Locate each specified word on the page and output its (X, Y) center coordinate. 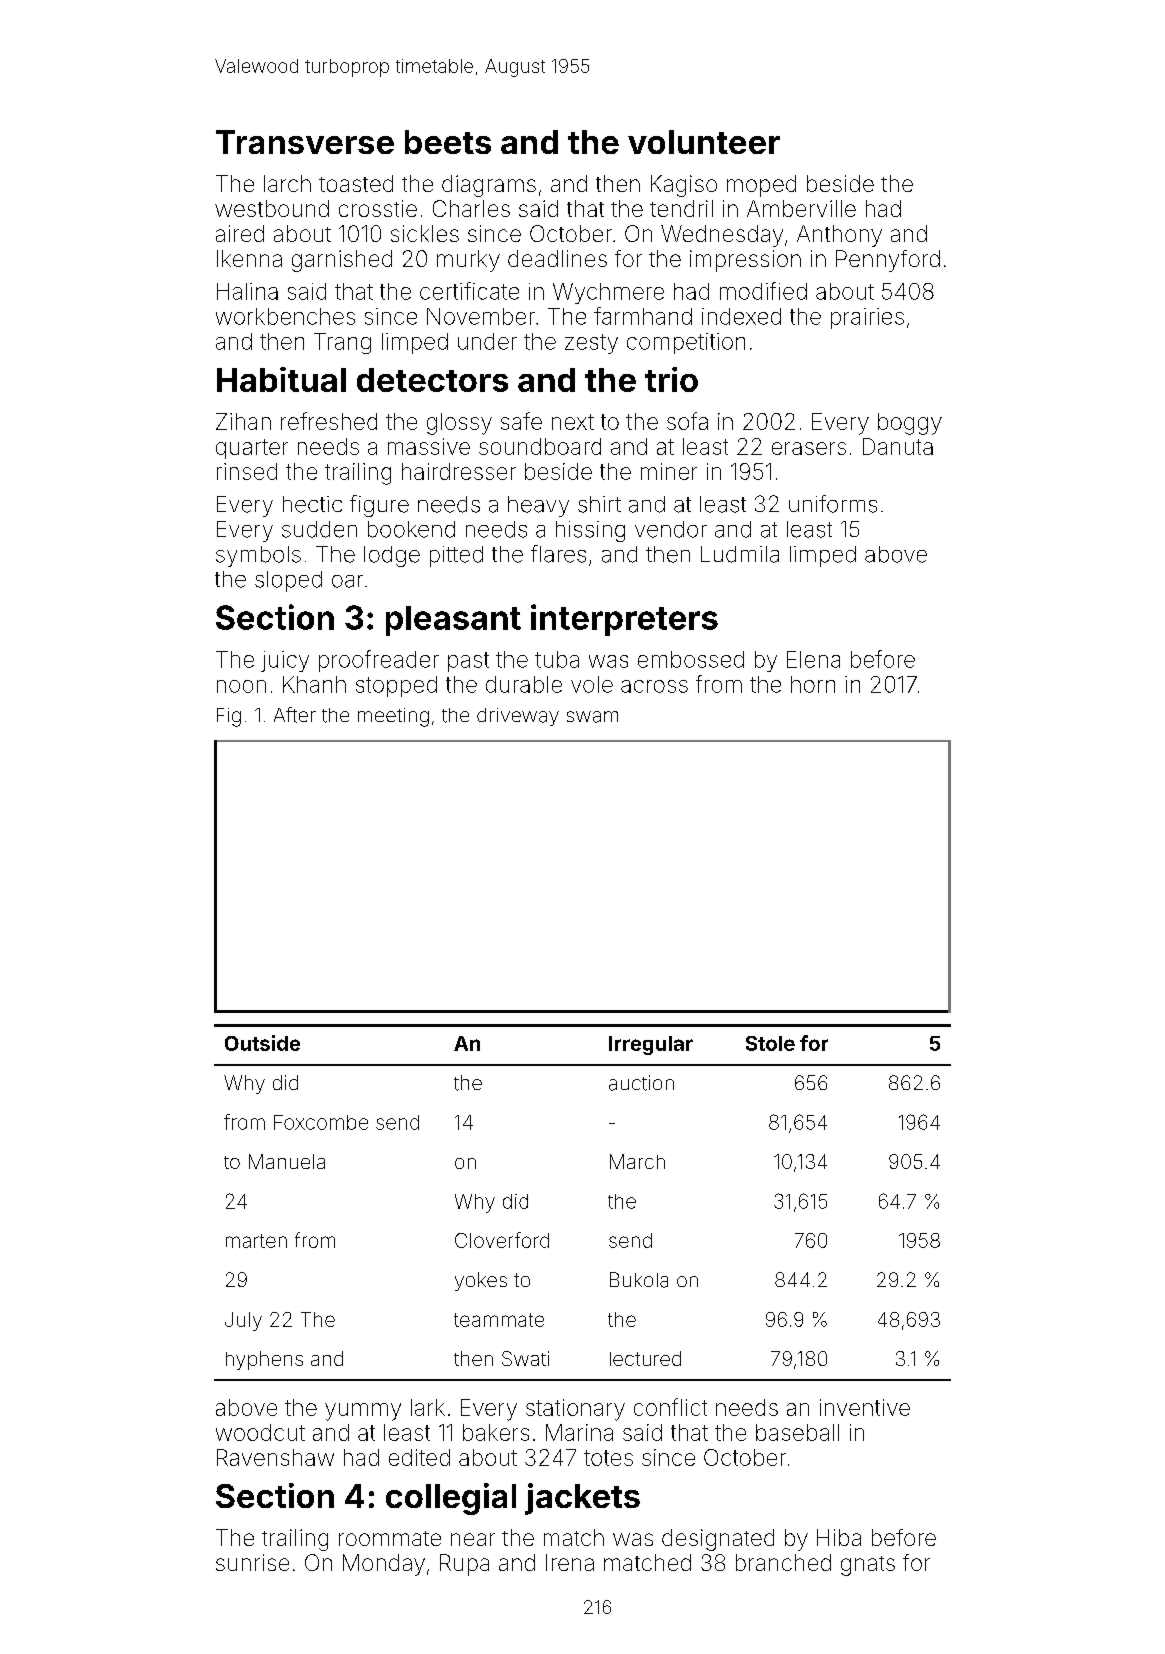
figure (379, 506)
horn (813, 684)
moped (761, 186)
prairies (867, 318)
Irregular (651, 1045)
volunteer (704, 142)
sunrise (252, 1562)
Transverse (305, 142)
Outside (262, 1043)
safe (521, 421)
